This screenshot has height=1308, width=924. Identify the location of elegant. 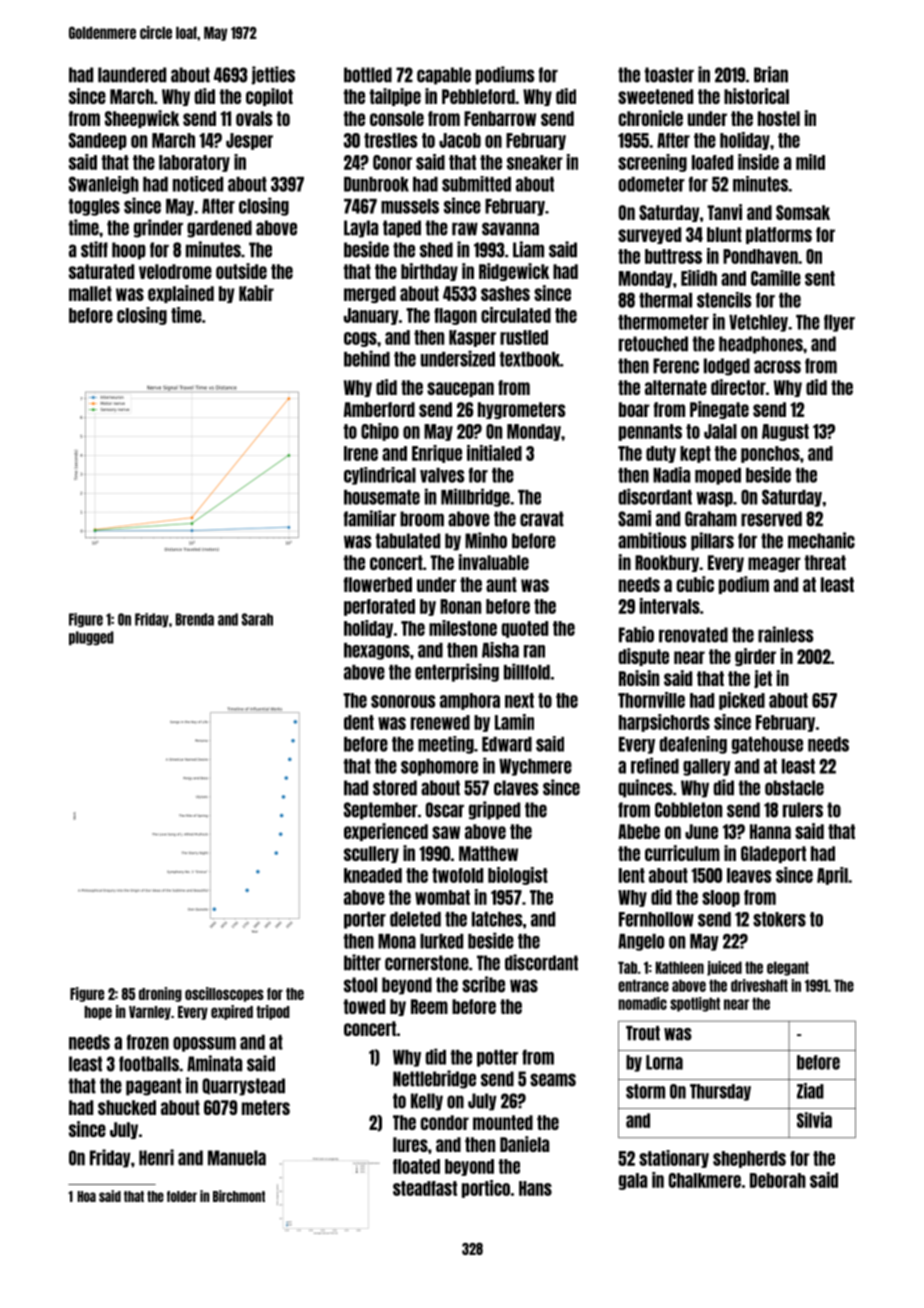
(788, 968).
